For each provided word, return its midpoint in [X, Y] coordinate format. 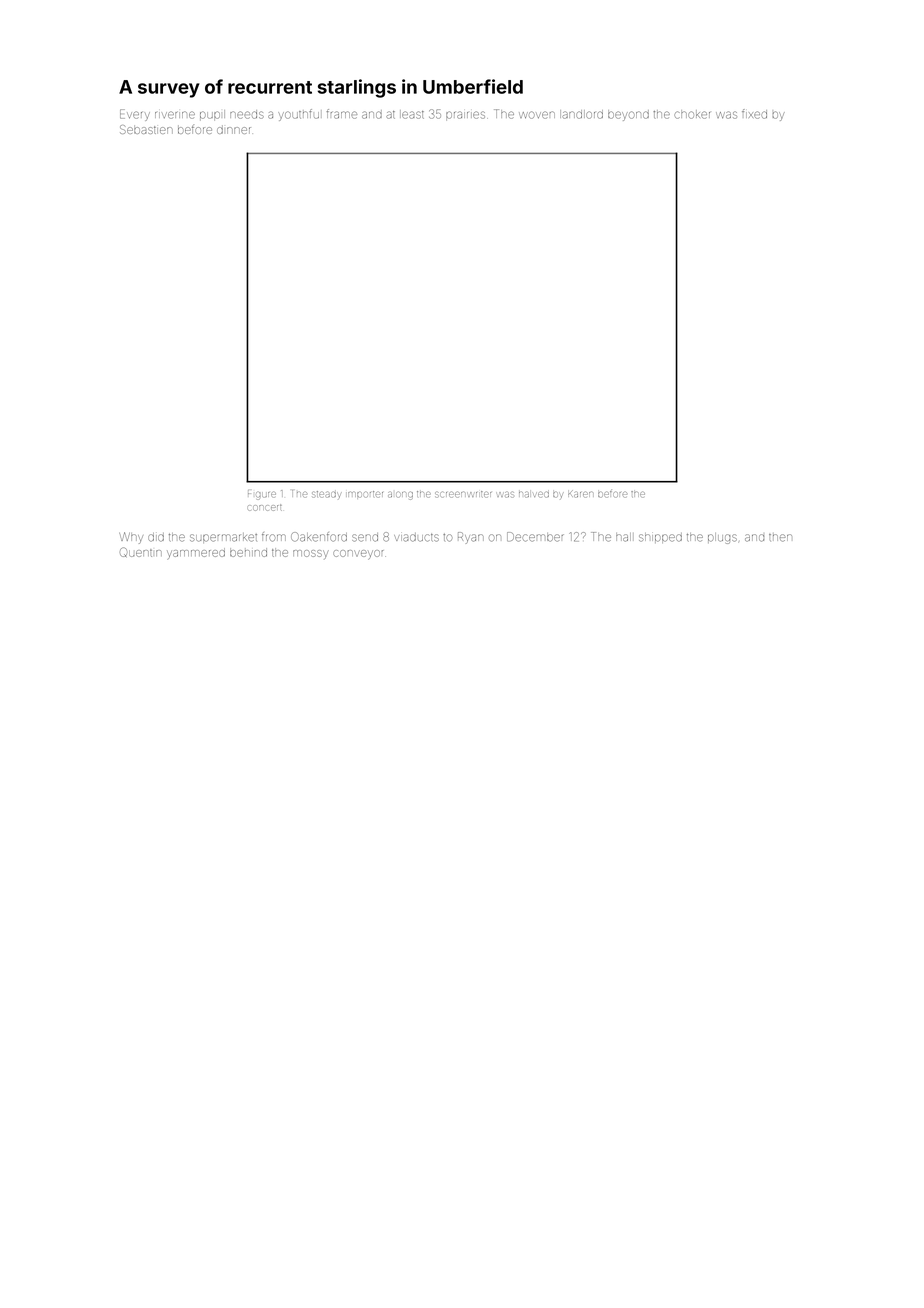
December [535, 537]
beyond [628, 115]
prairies [465, 115]
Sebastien [146, 129]
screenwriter [463, 494]
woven [537, 115]
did [156, 537]
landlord [581, 114]
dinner [234, 130]
